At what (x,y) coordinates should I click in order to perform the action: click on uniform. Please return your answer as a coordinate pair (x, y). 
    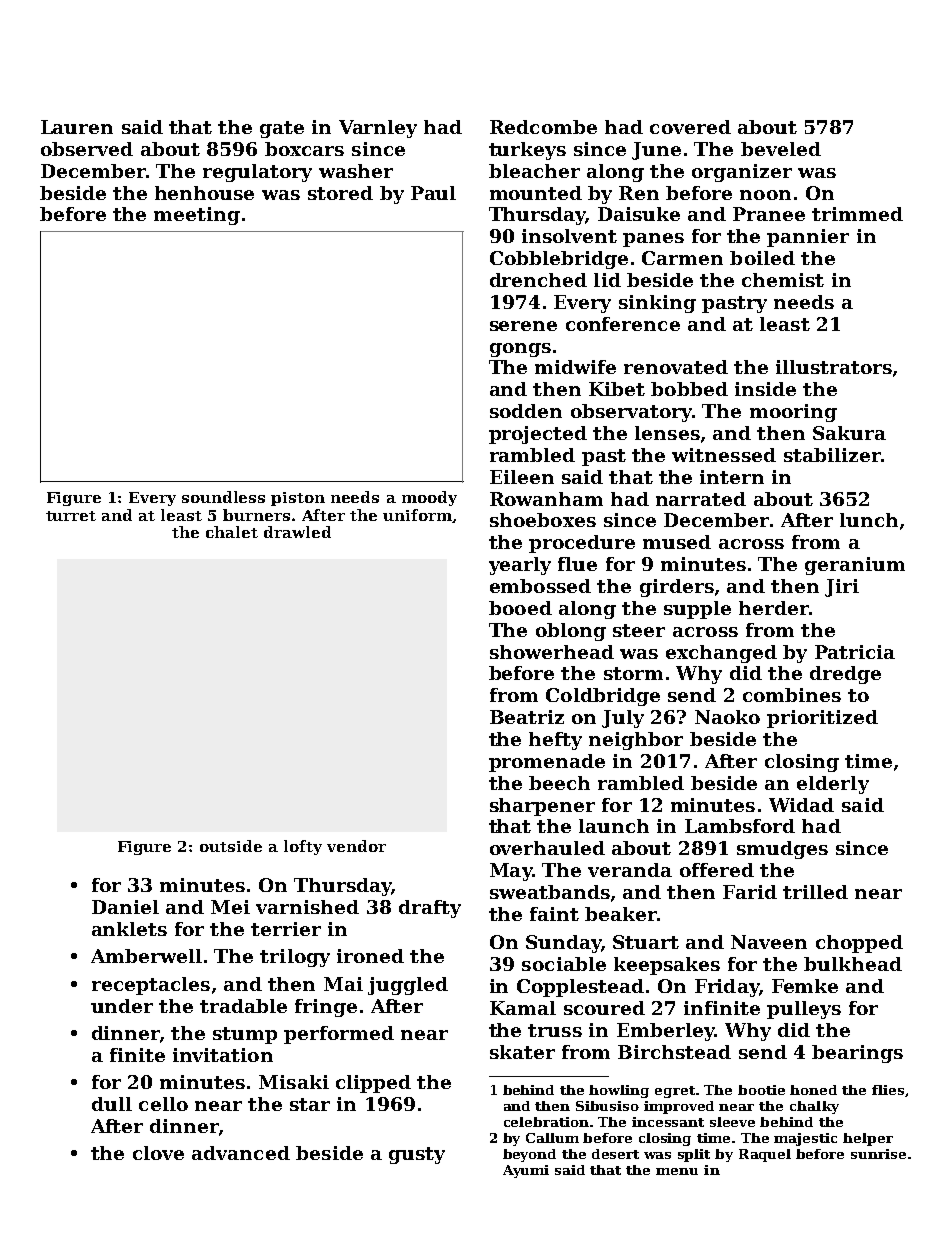
    Looking at the image, I should click on (417, 515).
